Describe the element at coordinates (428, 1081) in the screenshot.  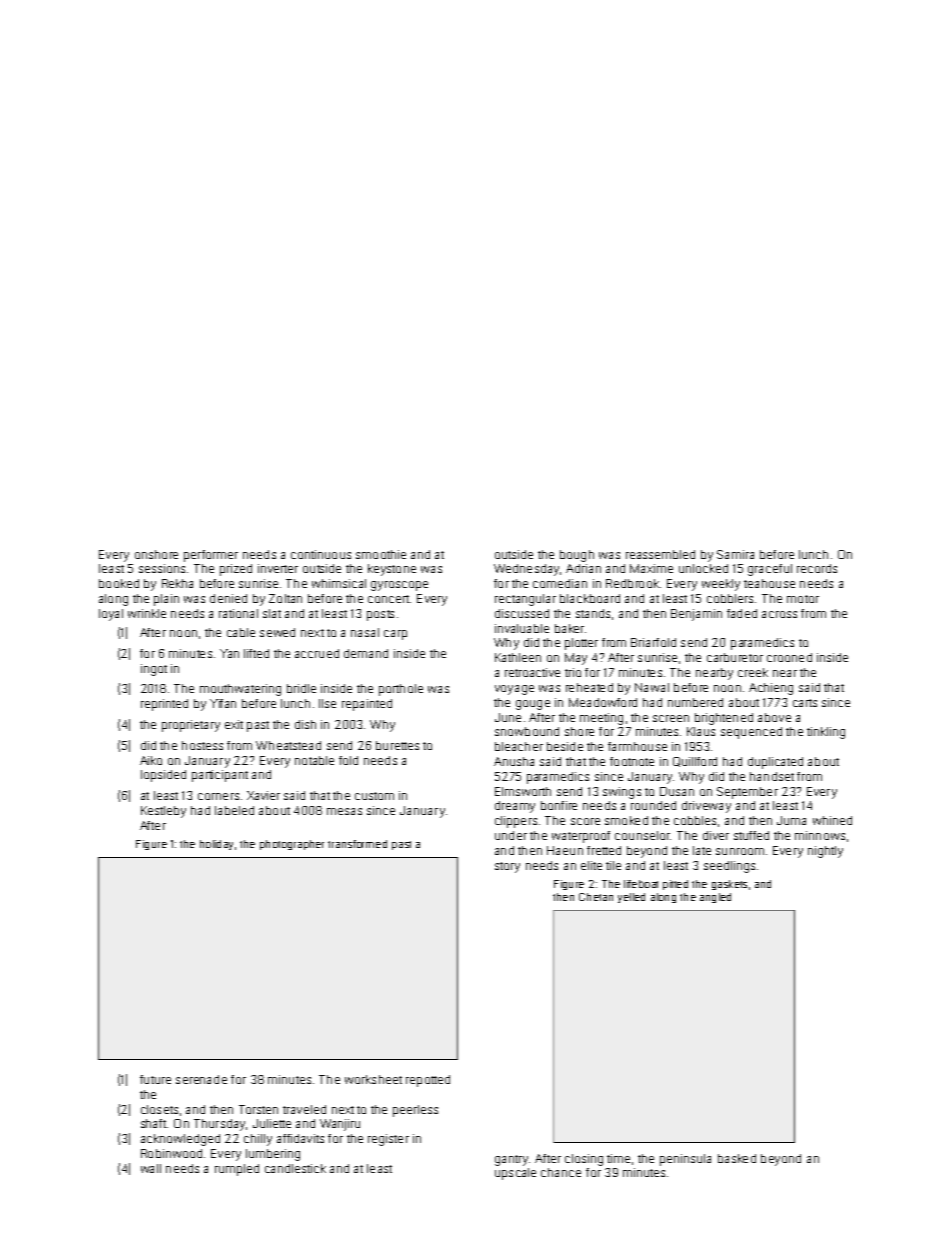
I see `repotted` at that location.
